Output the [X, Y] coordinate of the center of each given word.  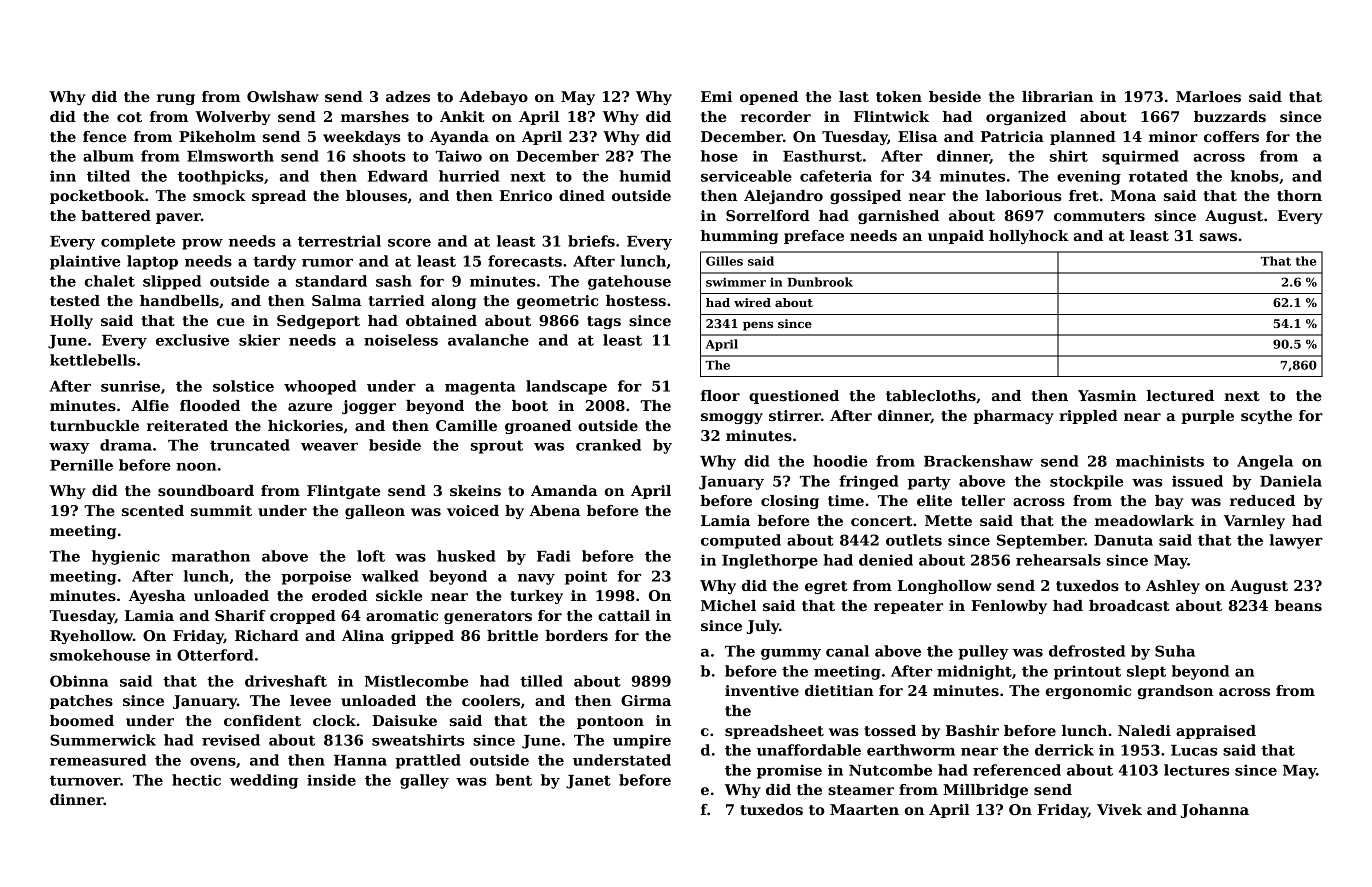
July [762, 627]
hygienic [126, 557]
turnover [85, 780]
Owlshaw [283, 96]
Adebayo [493, 98]
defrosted [1087, 651]
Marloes [1208, 96]
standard [331, 281]
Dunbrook [820, 282]
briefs [591, 241]
